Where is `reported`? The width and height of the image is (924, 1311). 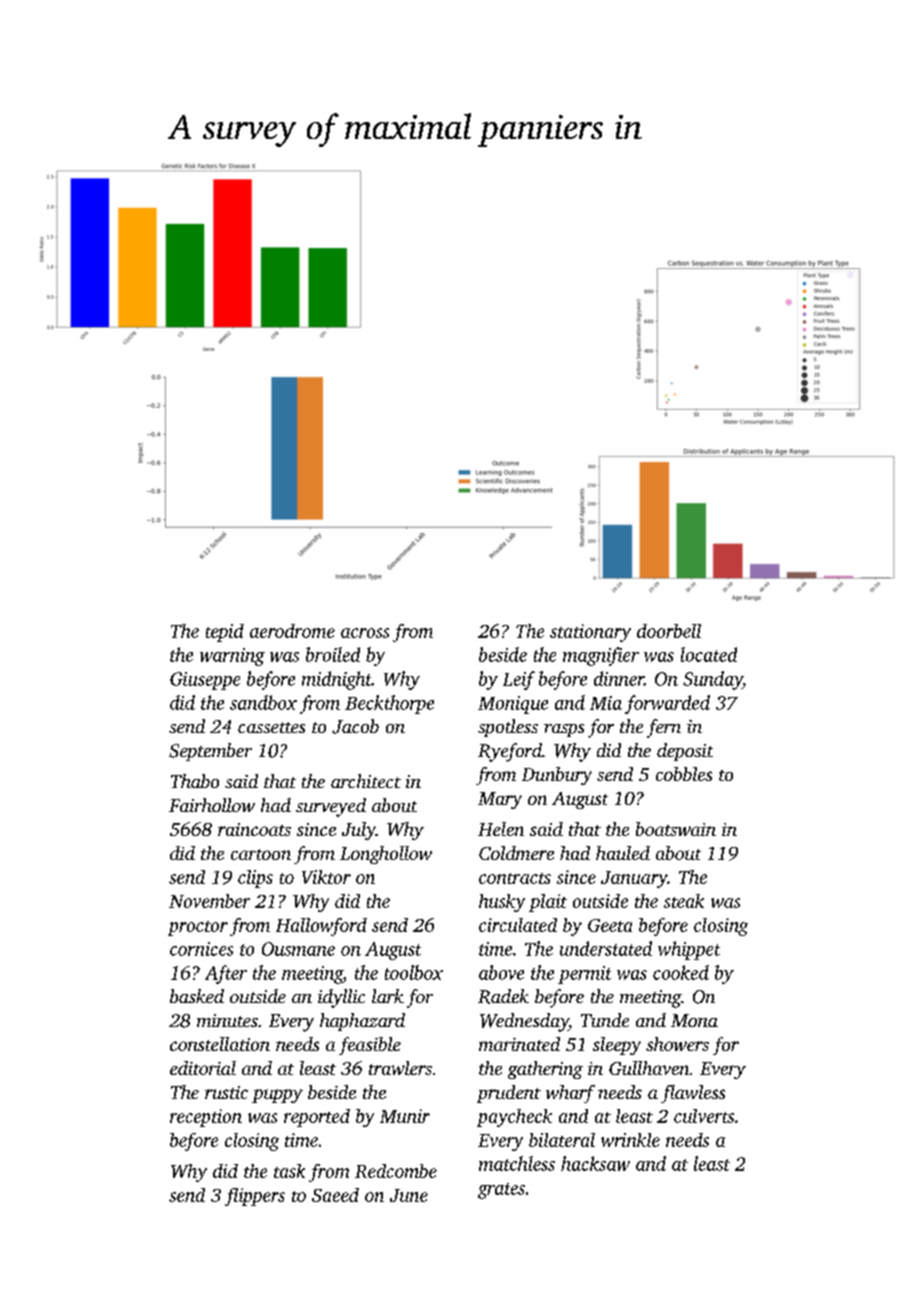
reported is located at coordinates (317, 1118).
